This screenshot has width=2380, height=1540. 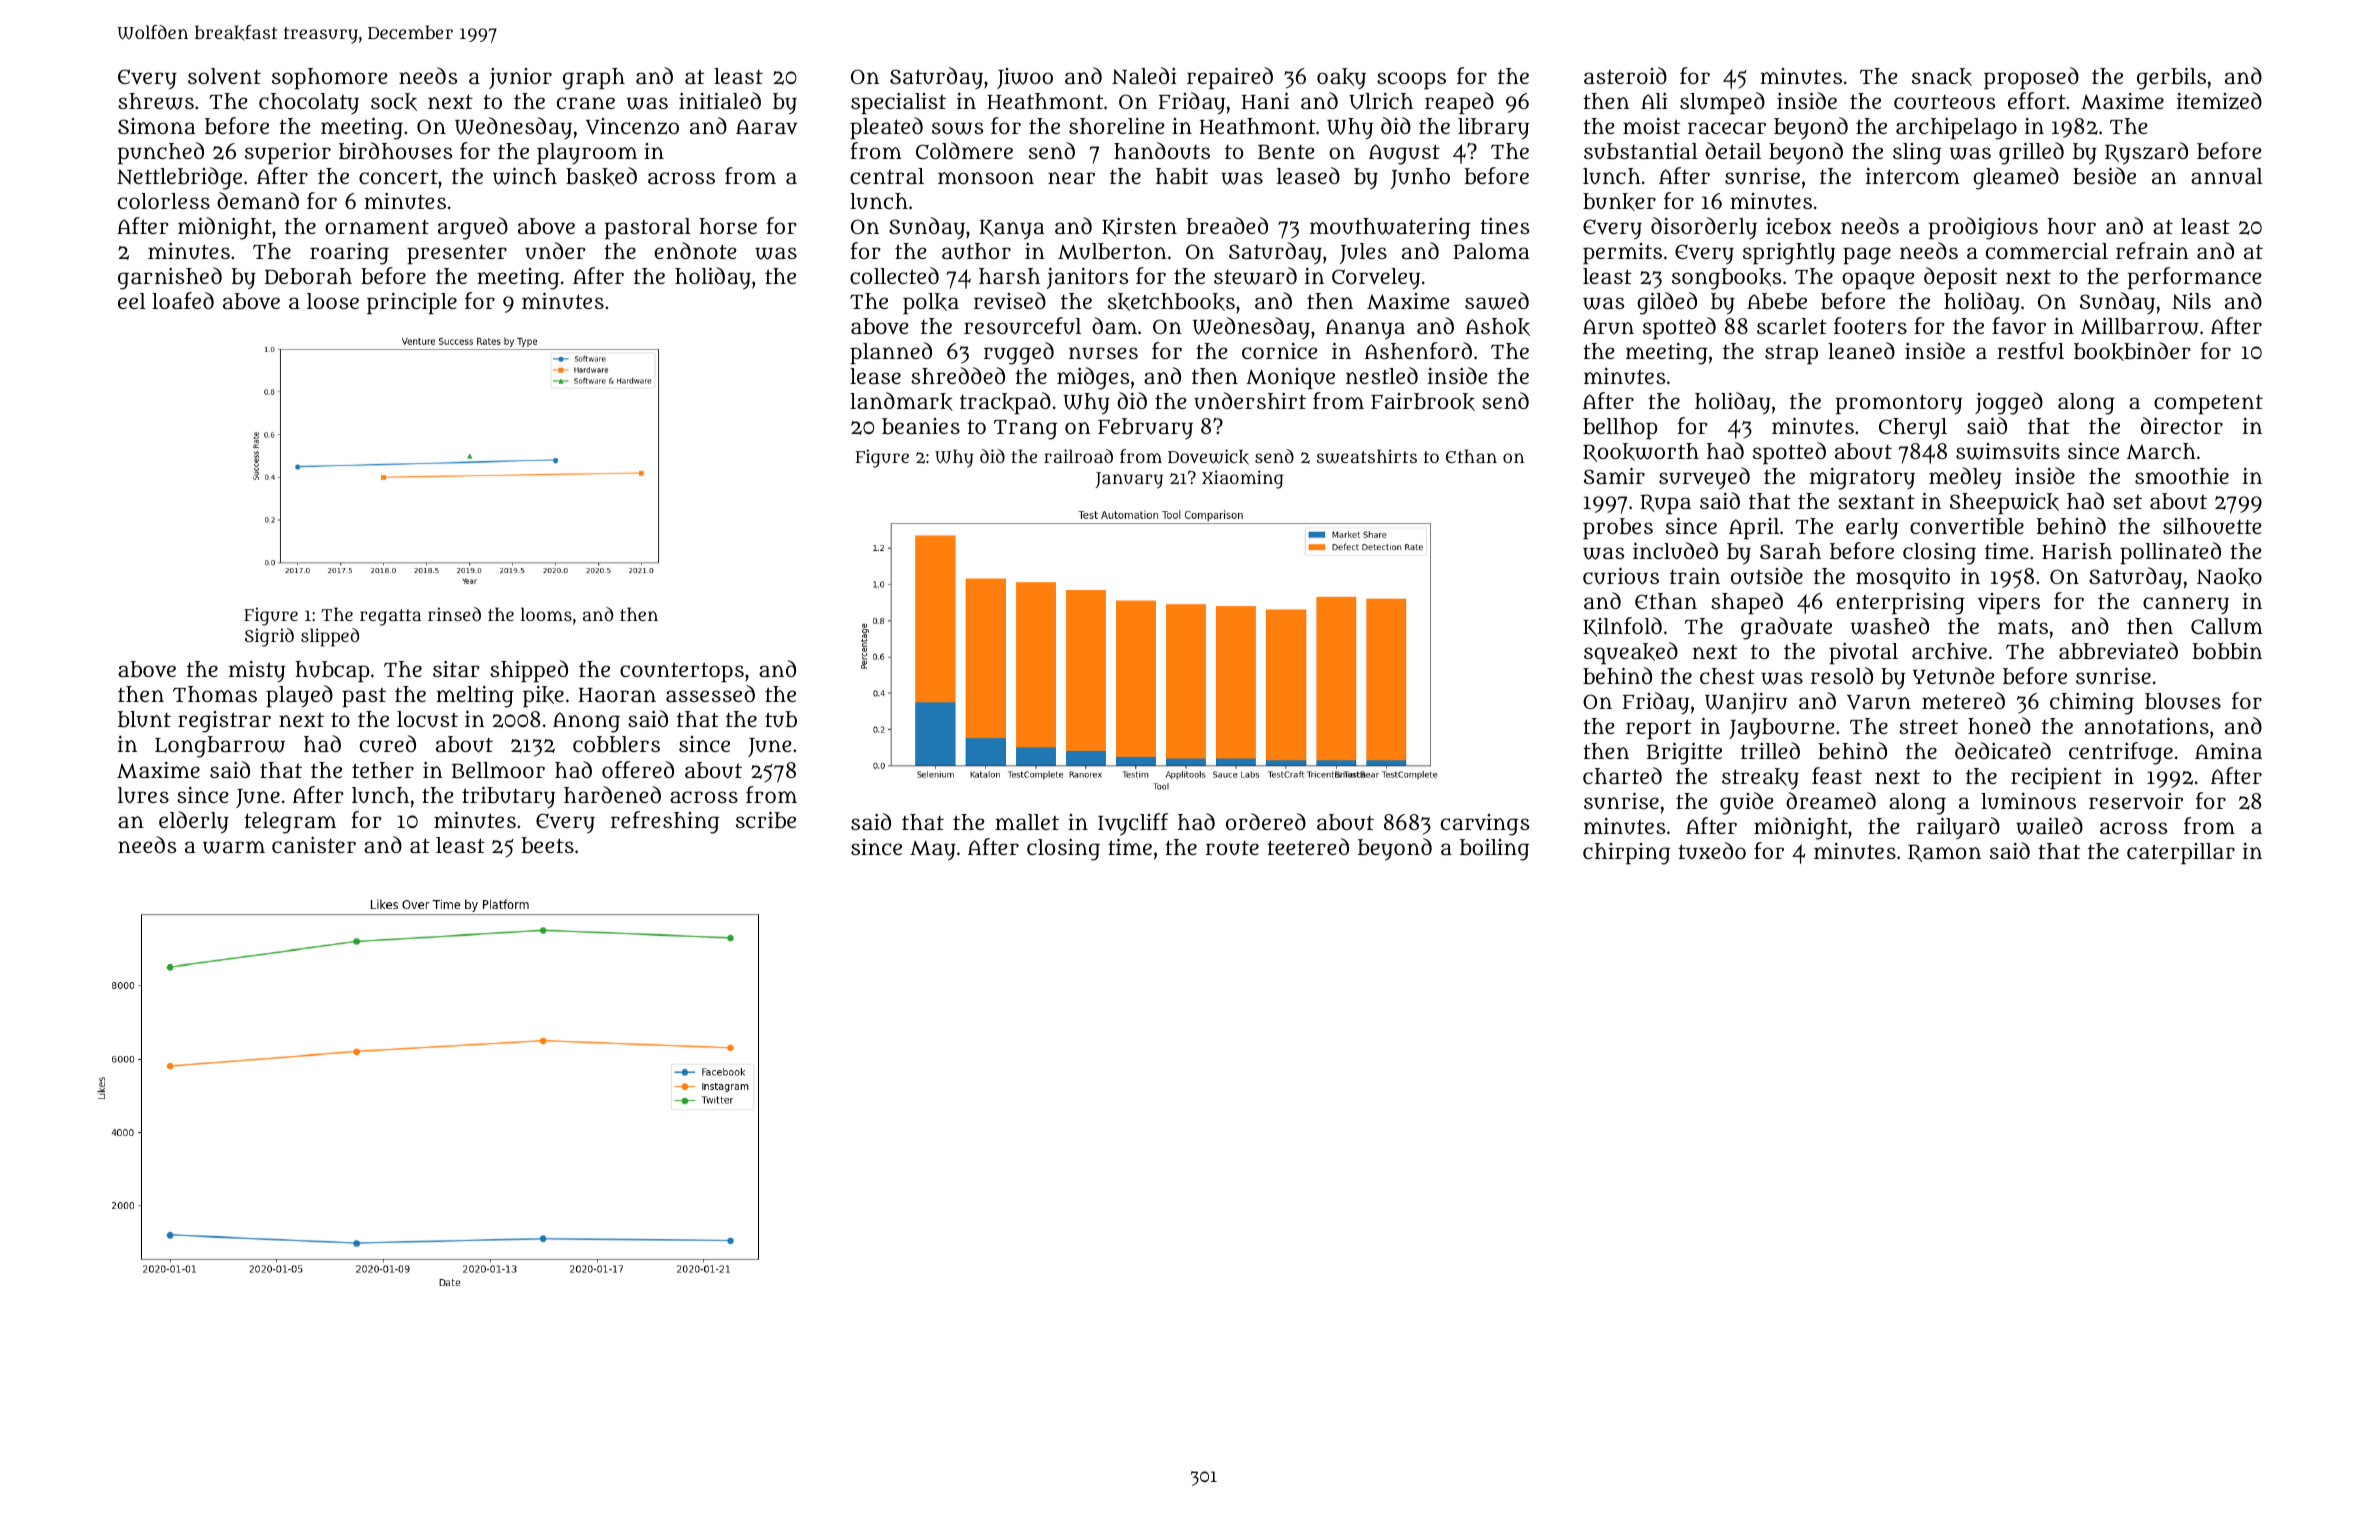 I want to click on refreshing, so click(x=665, y=822).
